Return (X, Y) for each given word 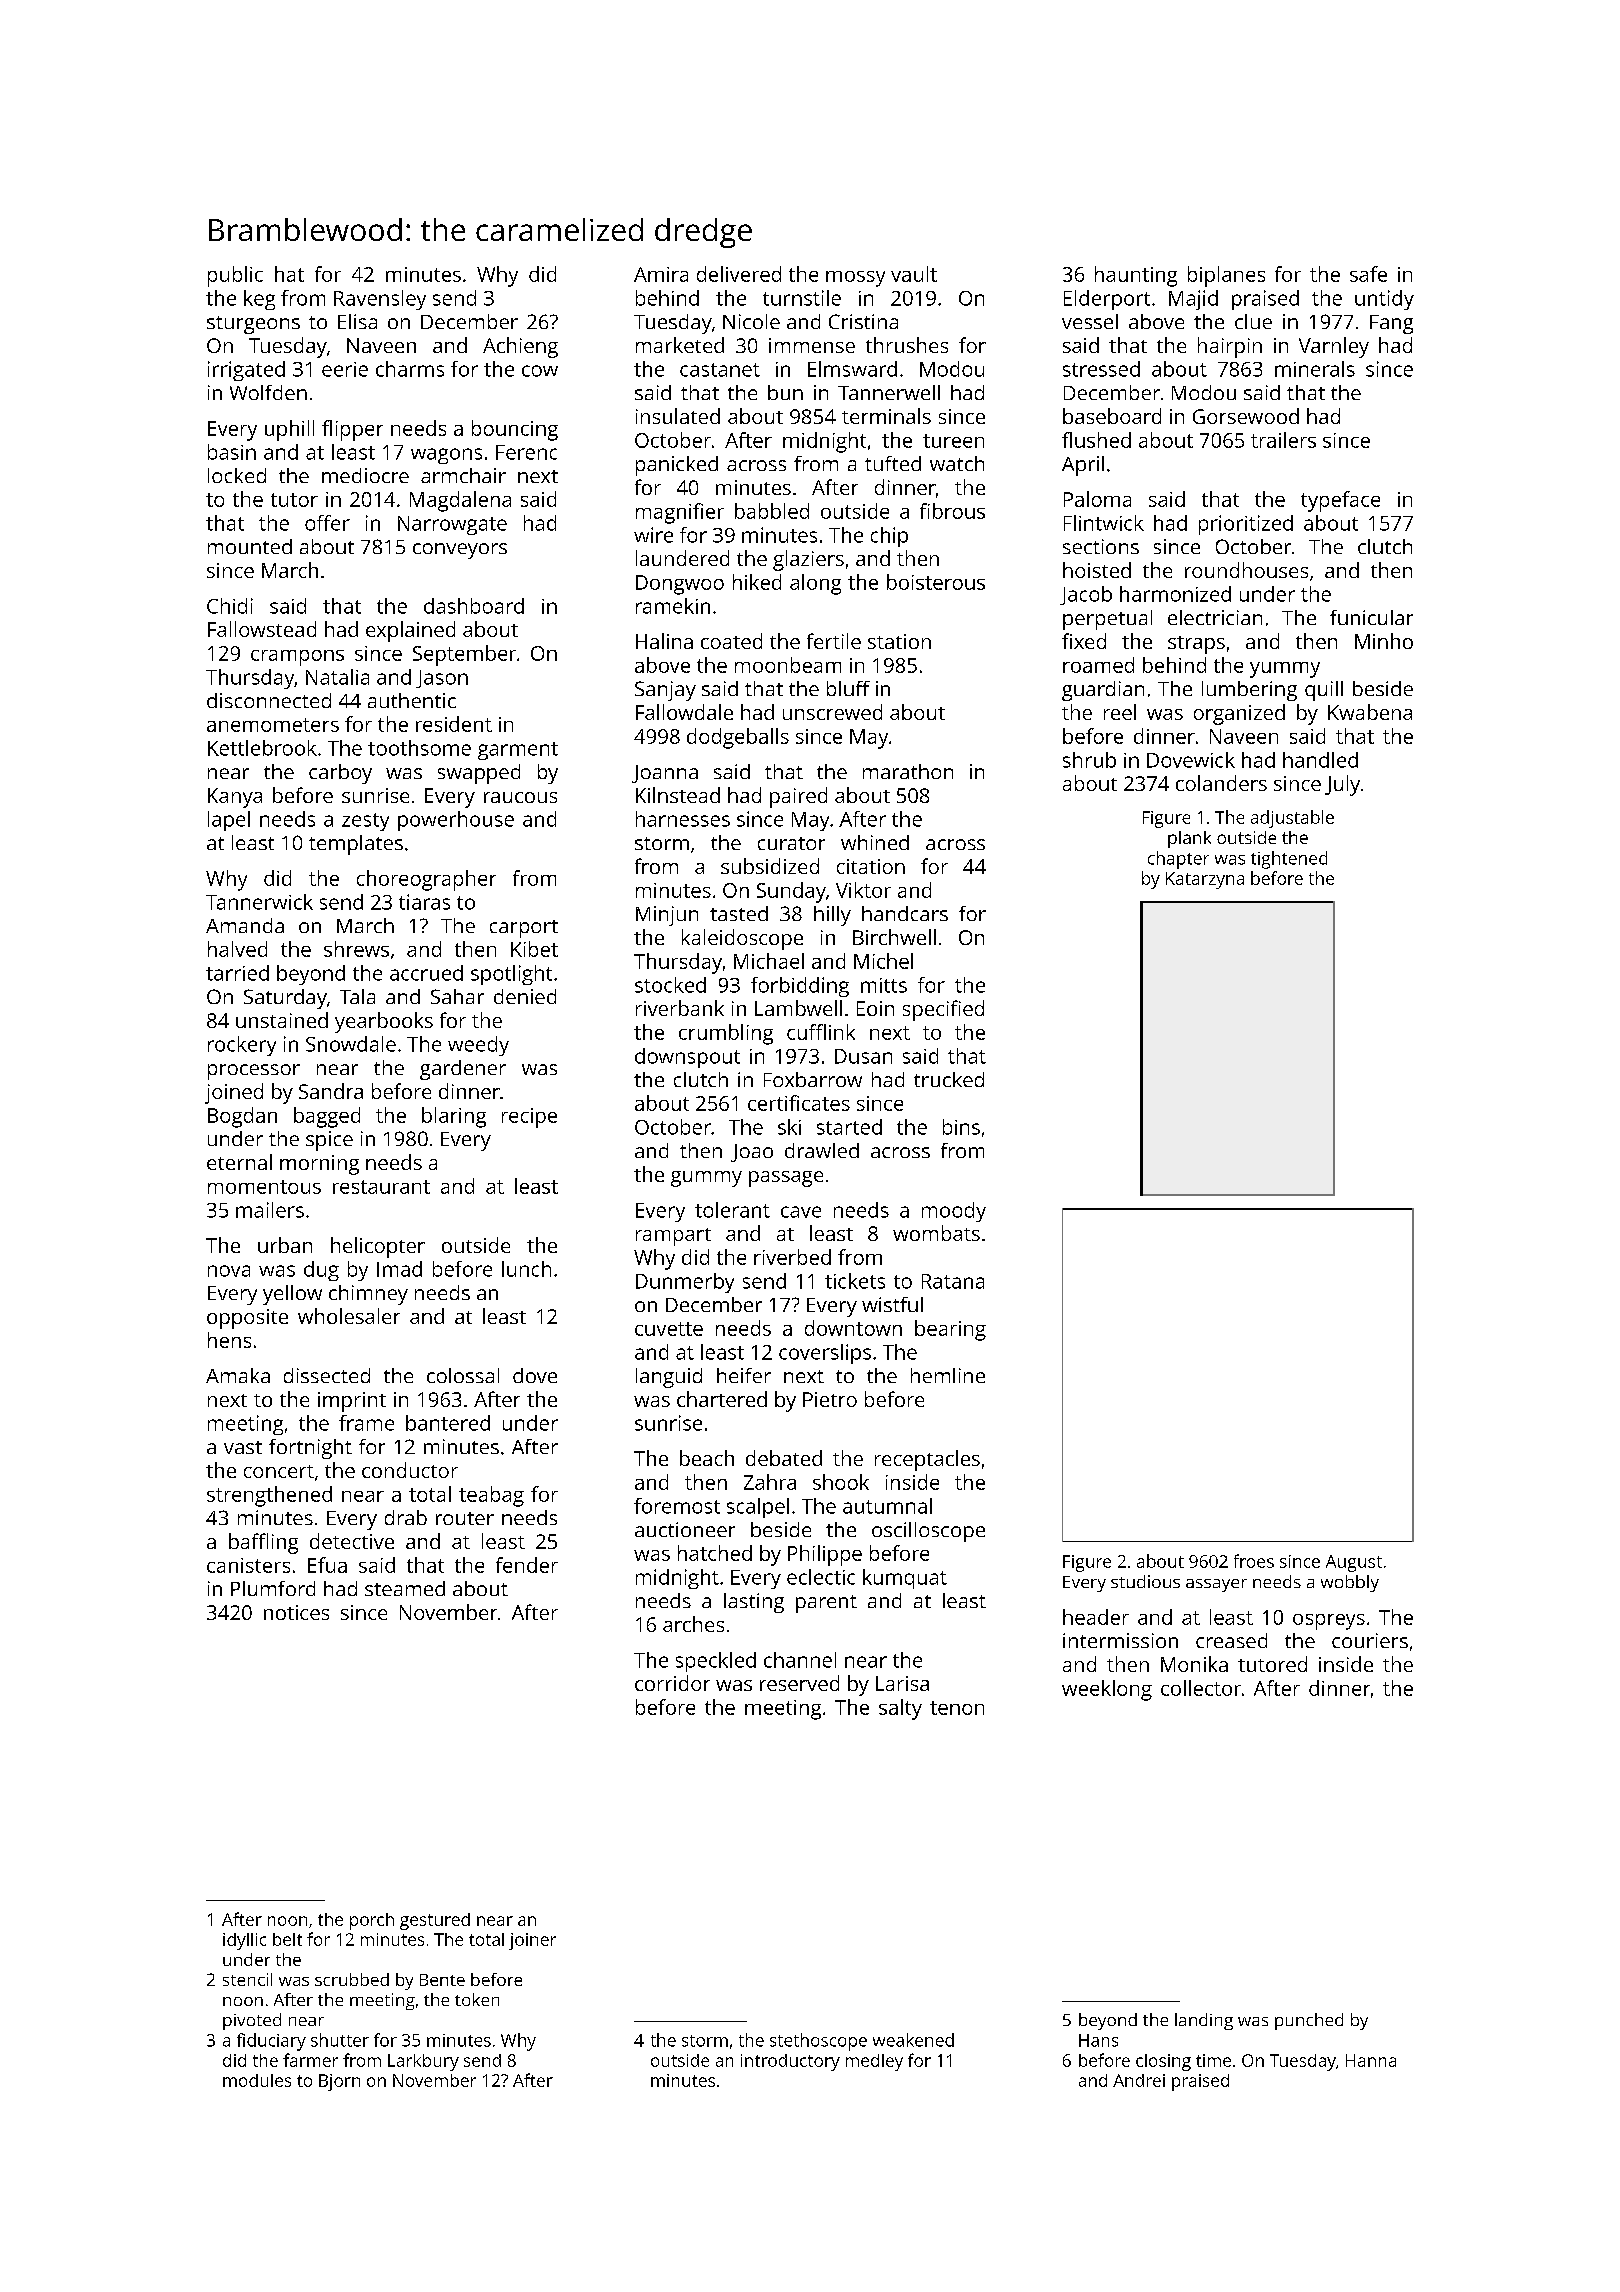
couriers (1370, 1640)
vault (914, 274)
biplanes (1226, 276)
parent (826, 1604)
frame (366, 1423)
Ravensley (380, 300)
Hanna (1371, 2060)
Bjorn (339, 2082)
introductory (790, 2062)
